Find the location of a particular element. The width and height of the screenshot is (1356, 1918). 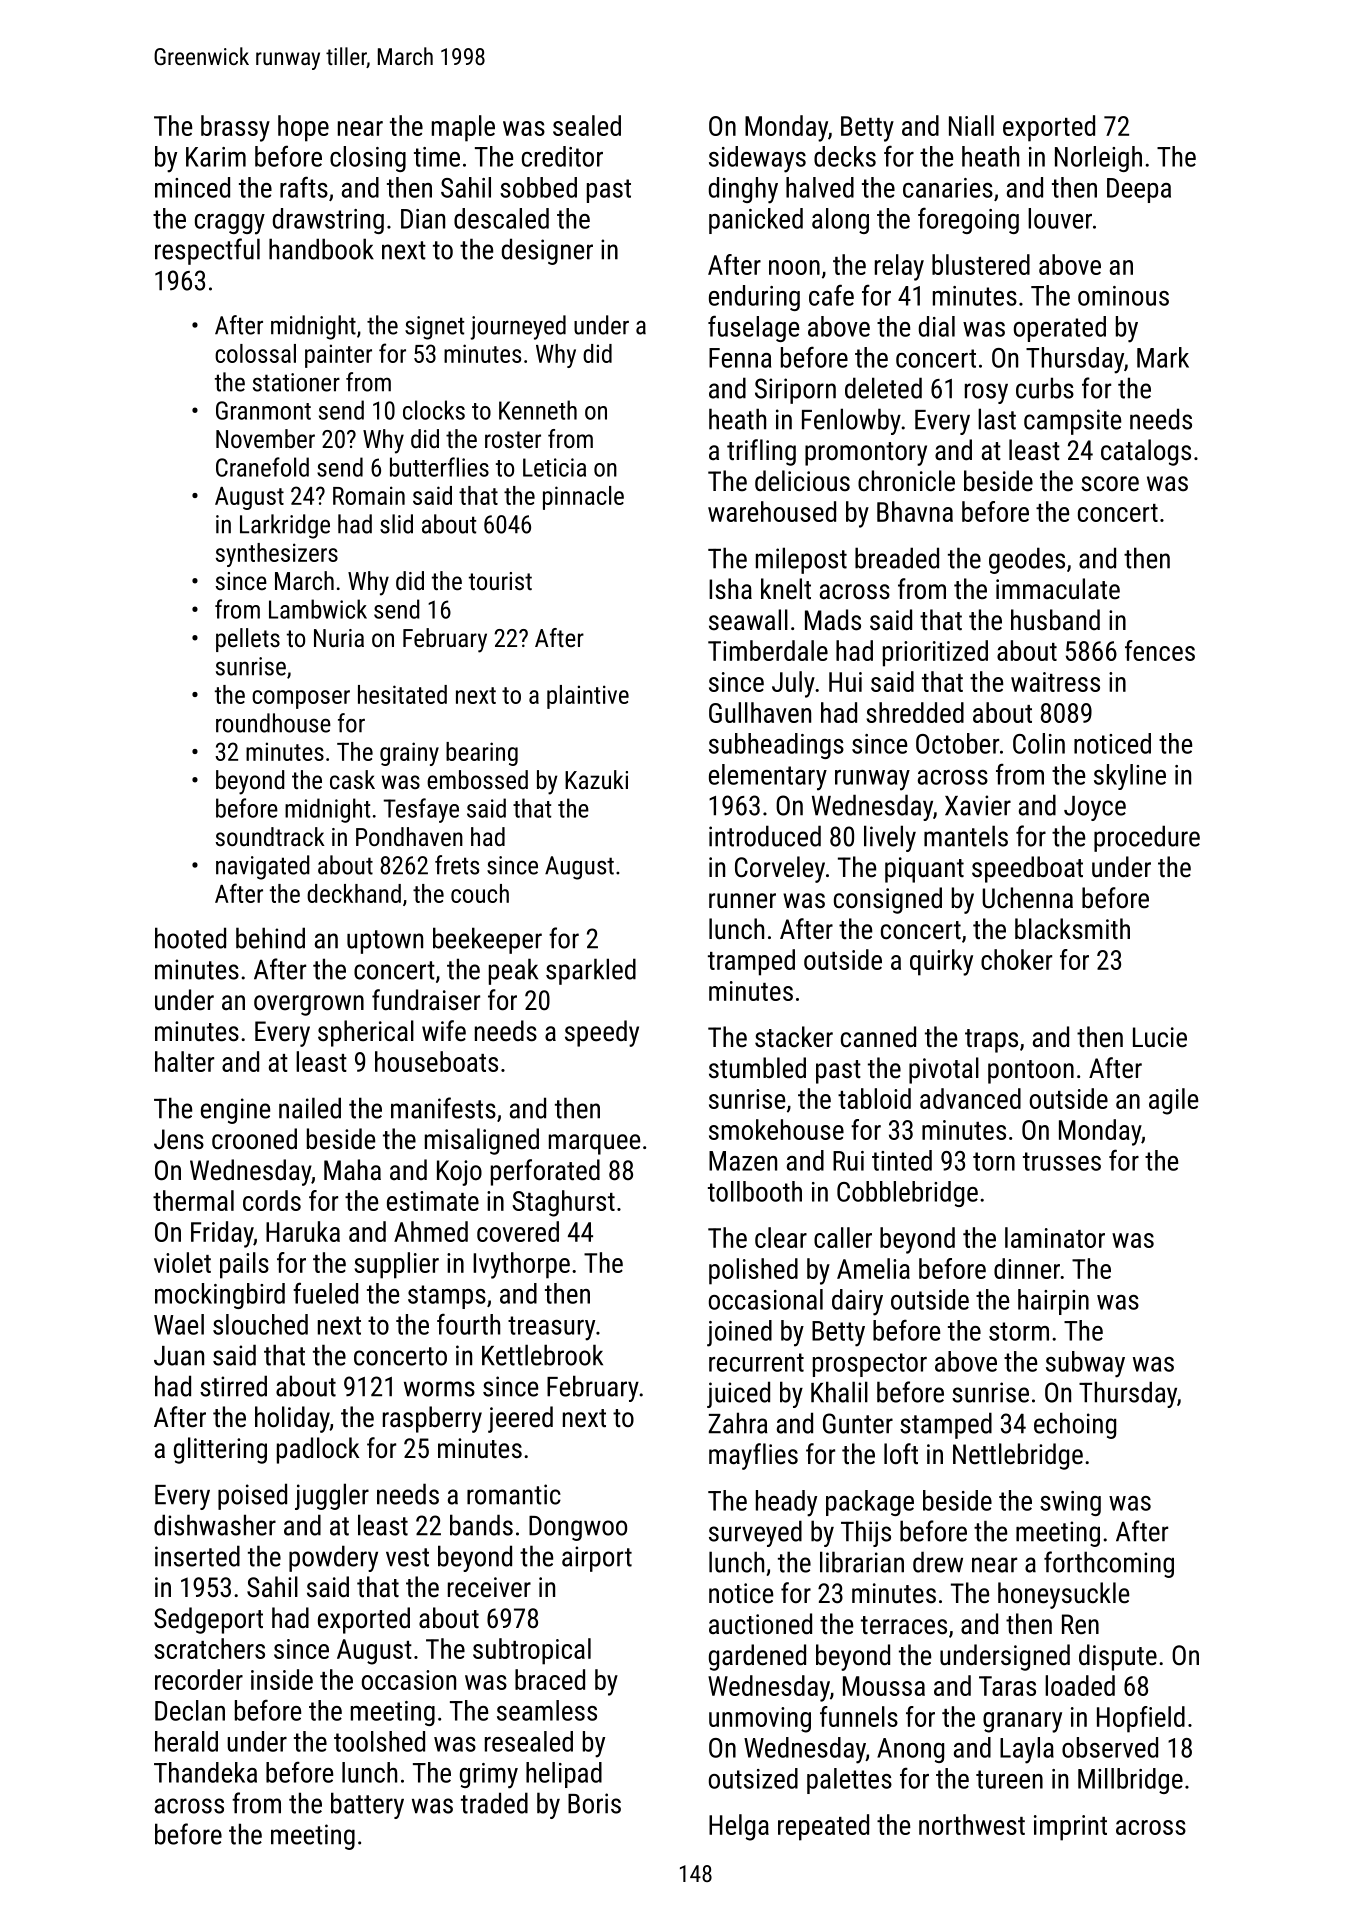

battery is located at coordinates (367, 1805).
